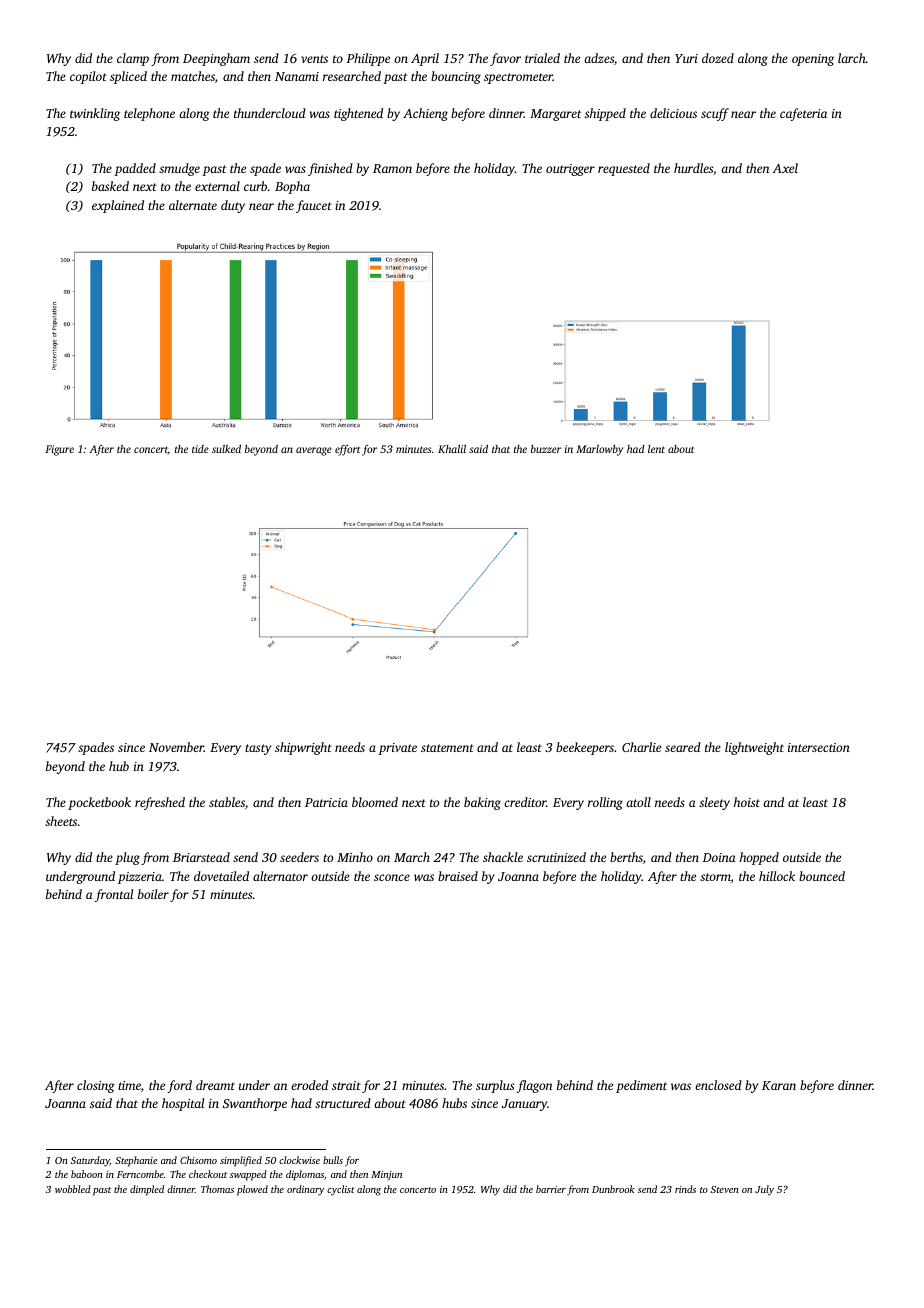 This screenshot has height=1308, width=924. Describe the element at coordinates (813, 60) in the screenshot. I see `opening` at that location.
